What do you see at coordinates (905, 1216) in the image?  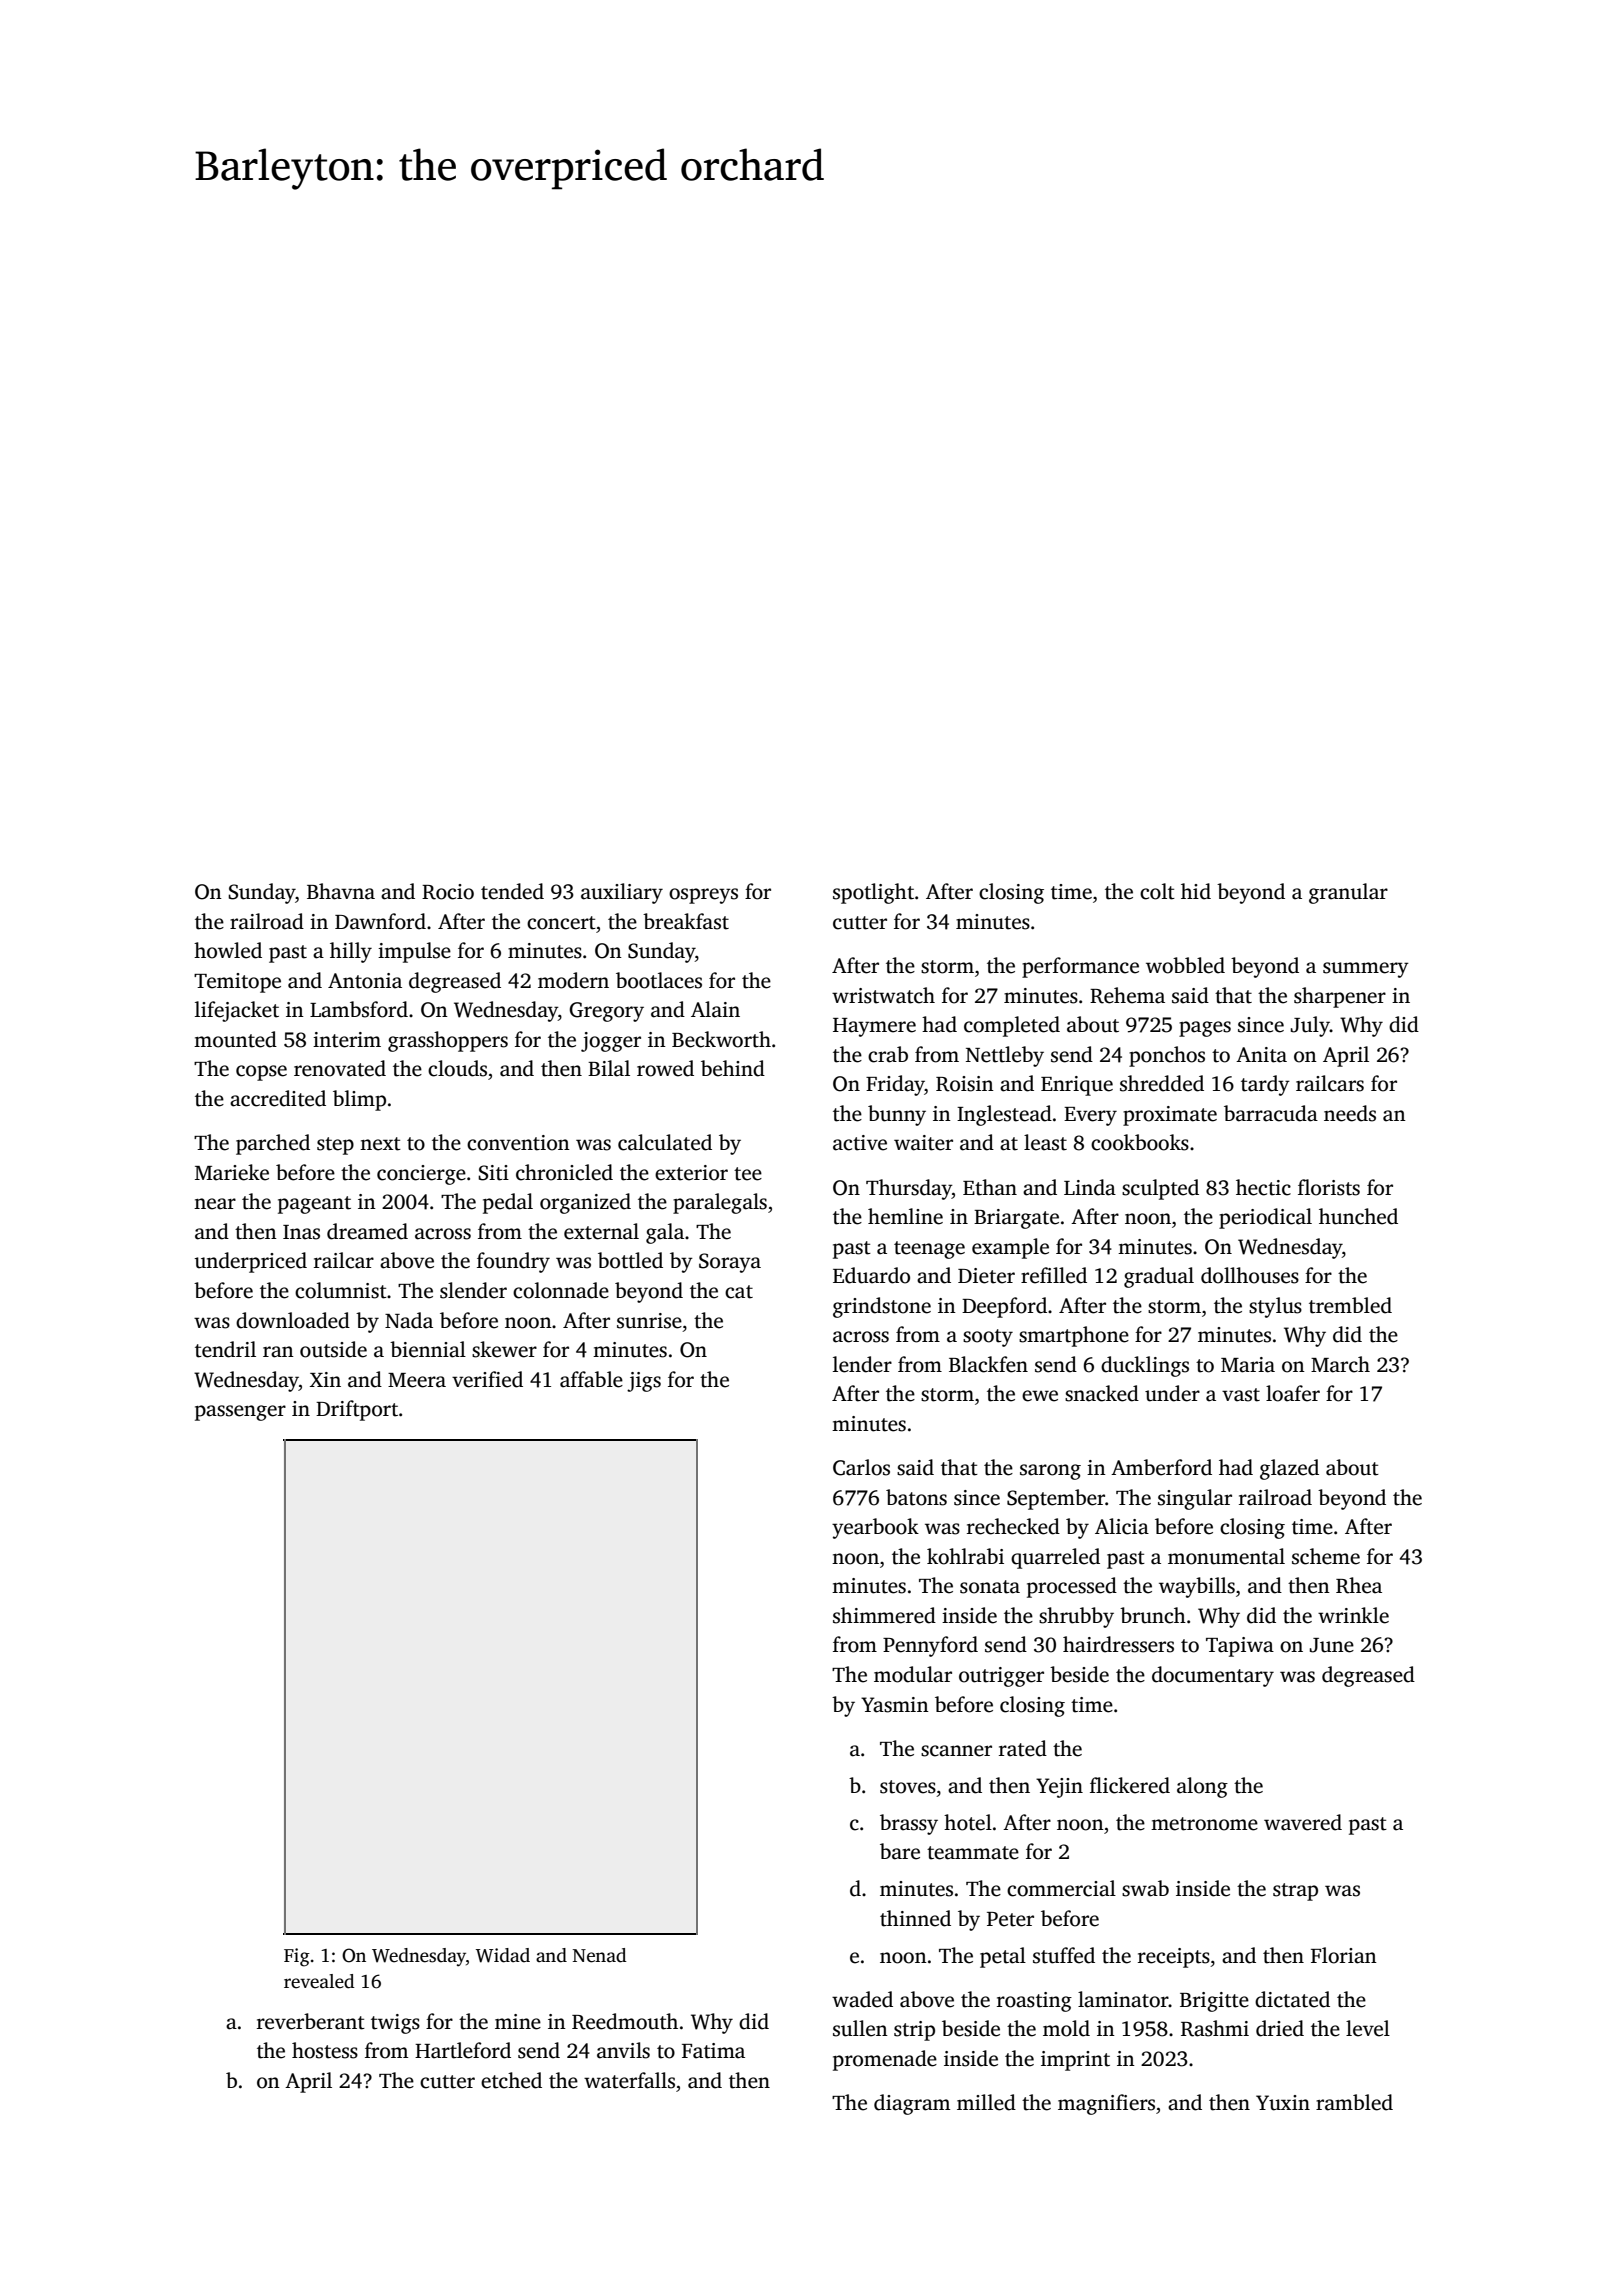 I see `hemline` at bounding box center [905, 1216].
